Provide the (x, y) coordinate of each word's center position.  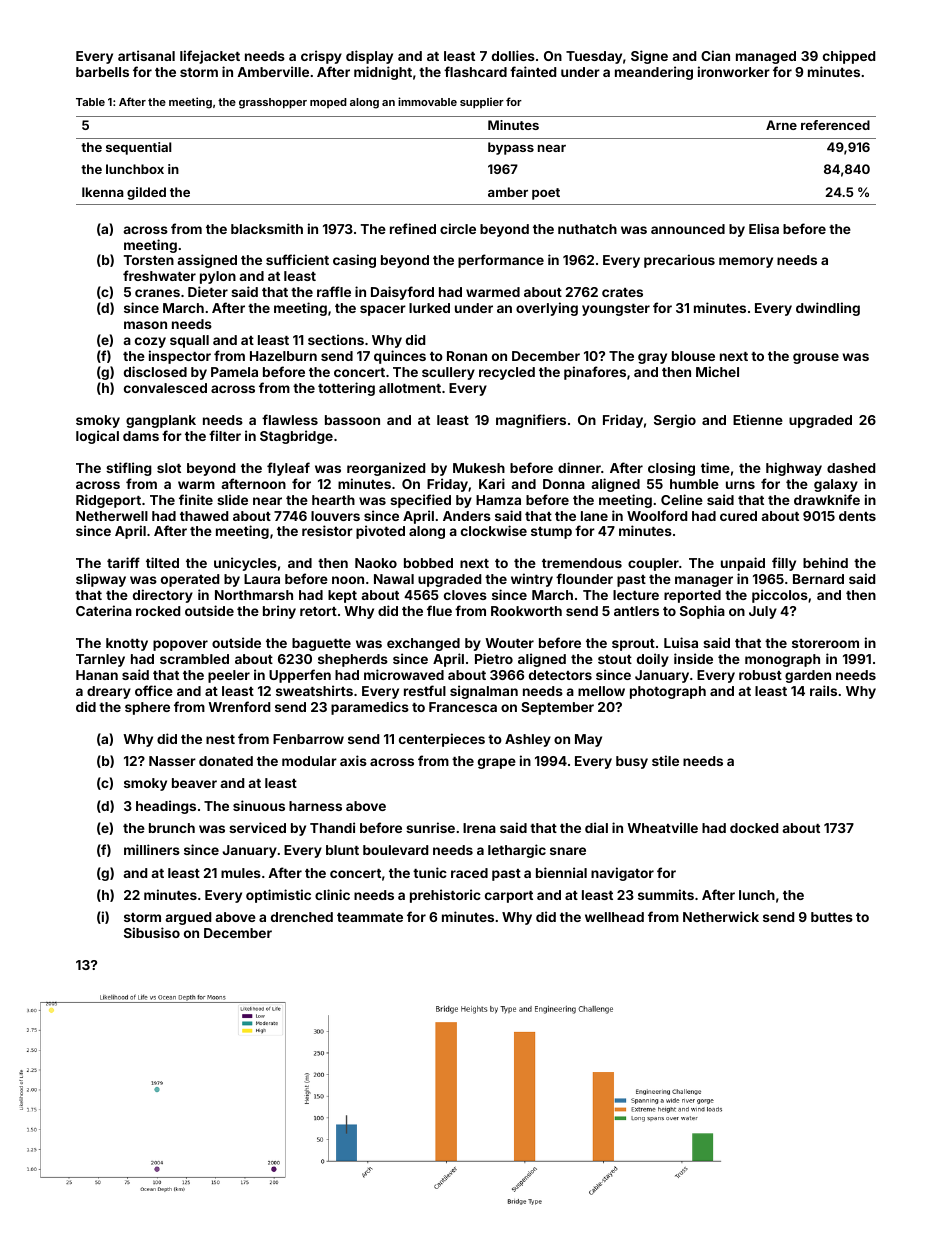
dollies (513, 55)
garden (808, 676)
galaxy (836, 485)
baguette (321, 644)
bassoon (352, 420)
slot (169, 468)
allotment (410, 388)
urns (740, 485)
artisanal (146, 55)
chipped (849, 57)
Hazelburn (283, 356)
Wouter (509, 643)
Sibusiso (152, 932)
